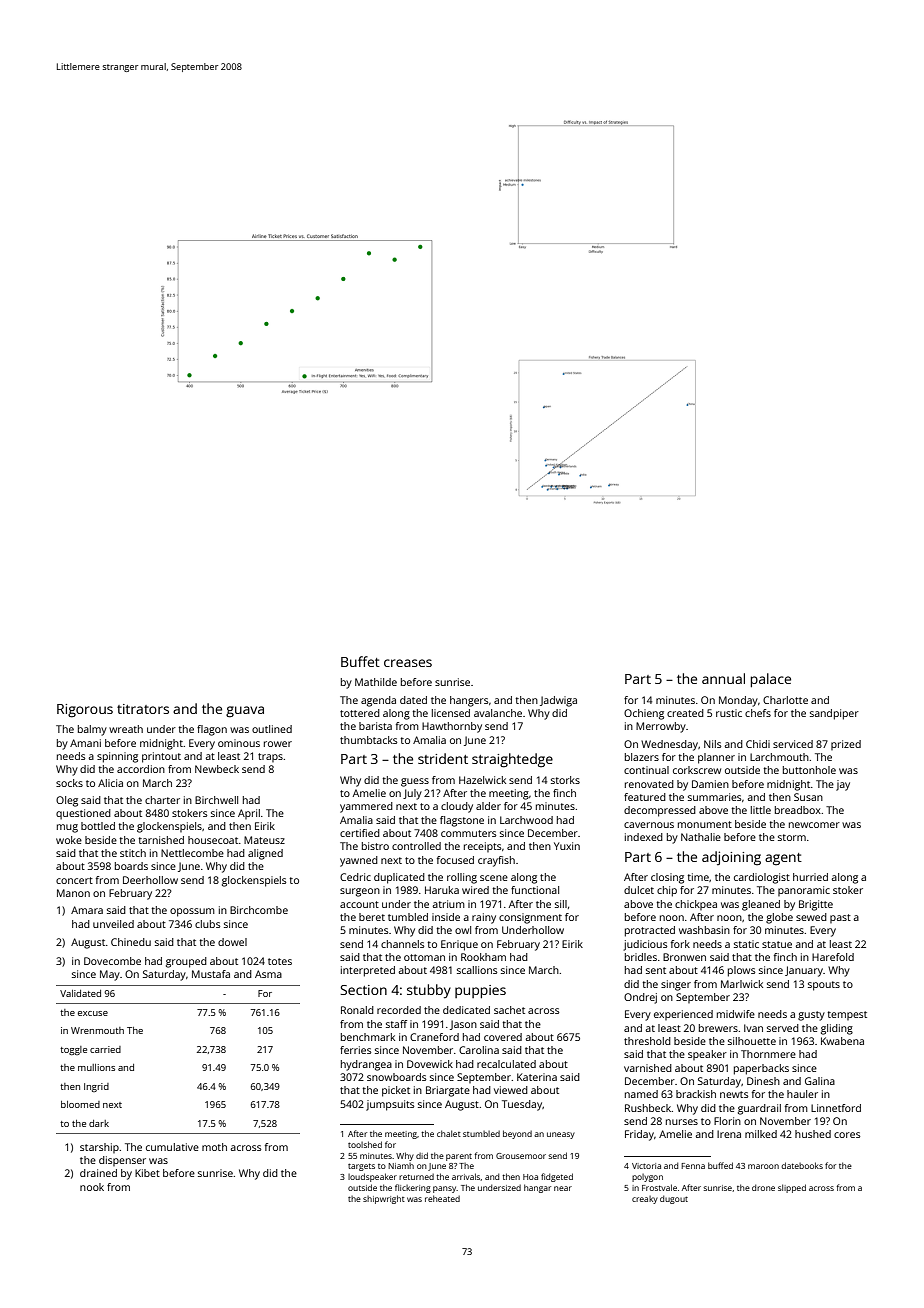  I want to click on plows, so click(742, 971).
